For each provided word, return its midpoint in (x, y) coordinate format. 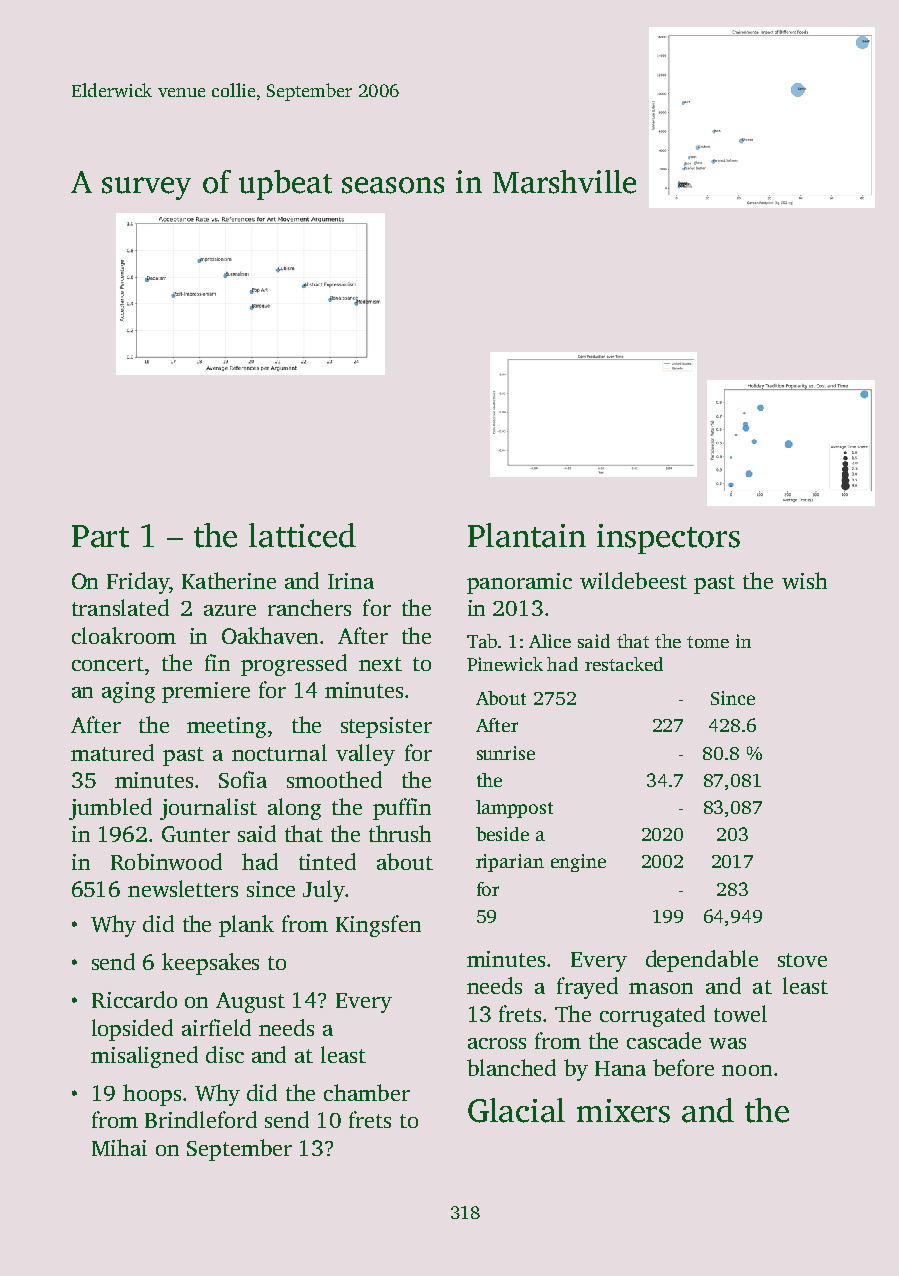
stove (802, 960)
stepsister (386, 727)
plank (246, 926)
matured (112, 752)
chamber (367, 1092)
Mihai (119, 1147)
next (380, 664)
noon (747, 1070)
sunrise (506, 753)
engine (578, 863)
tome (708, 642)
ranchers (309, 607)
